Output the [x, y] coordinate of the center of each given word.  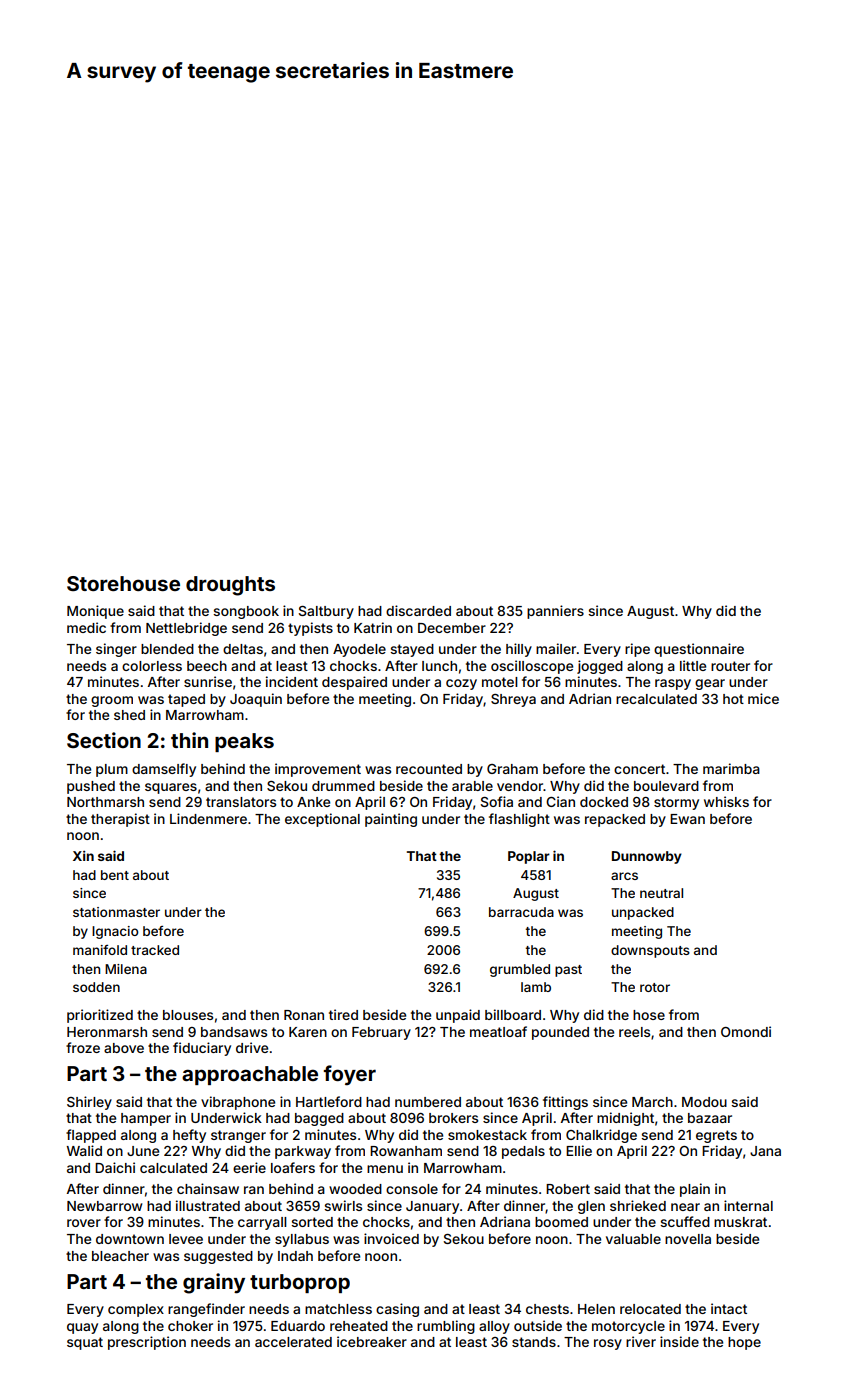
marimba [731, 768]
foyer [350, 1075]
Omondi [746, 1031]
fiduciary [202, 1049]
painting [391, 820]
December [452, 628]
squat [85, 1343]
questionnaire [699, 650]
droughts [230, 586]
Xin [83, 856]
